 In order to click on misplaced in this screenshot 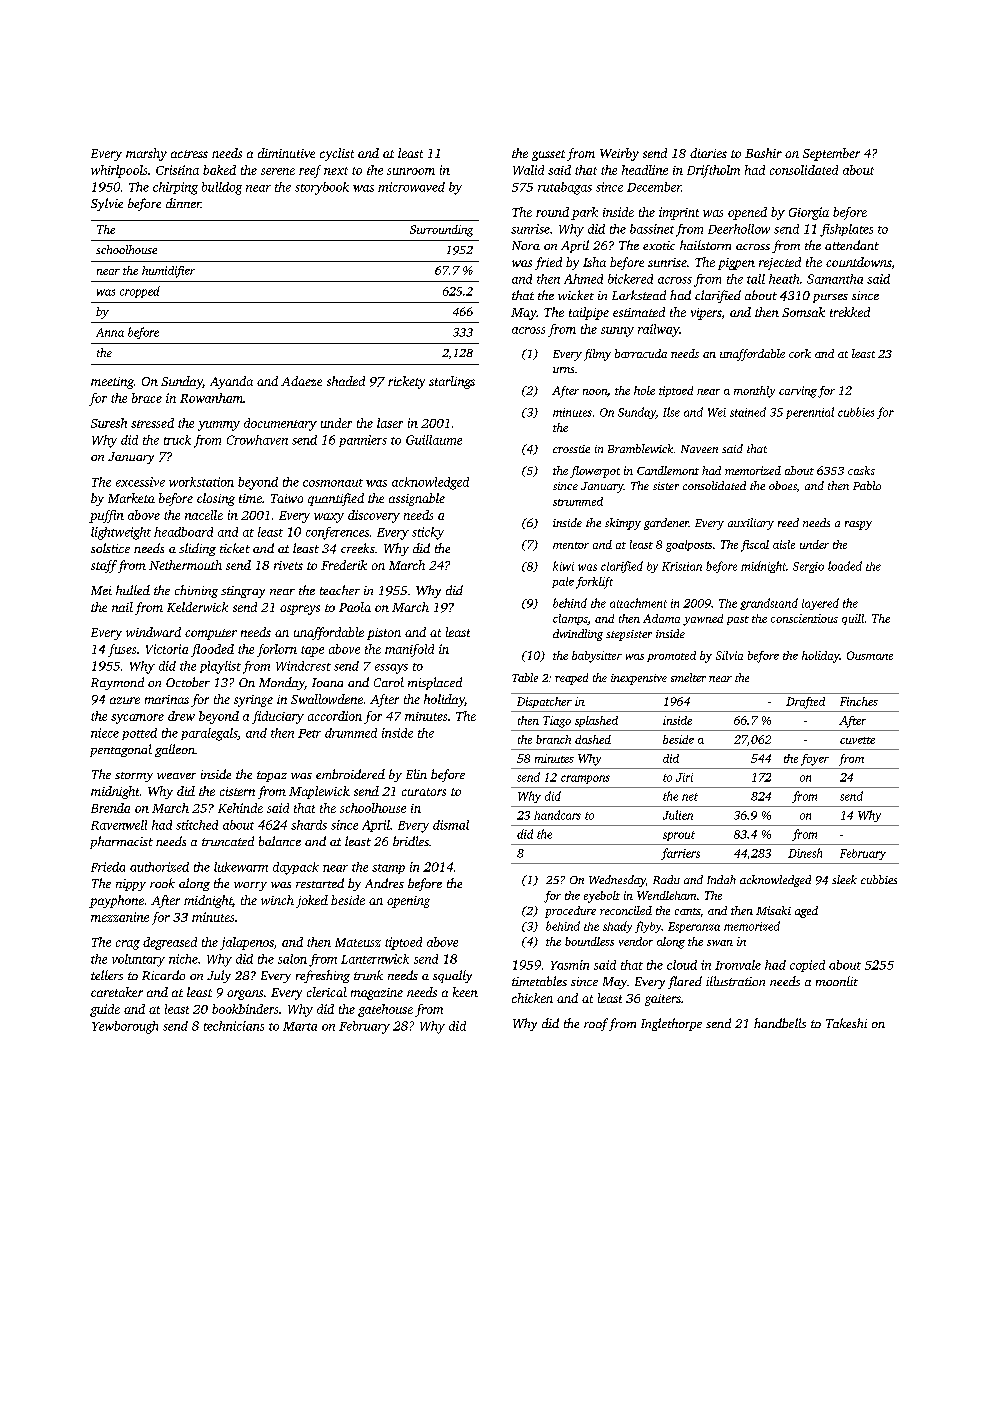, I will do `click(435, 683)`.
